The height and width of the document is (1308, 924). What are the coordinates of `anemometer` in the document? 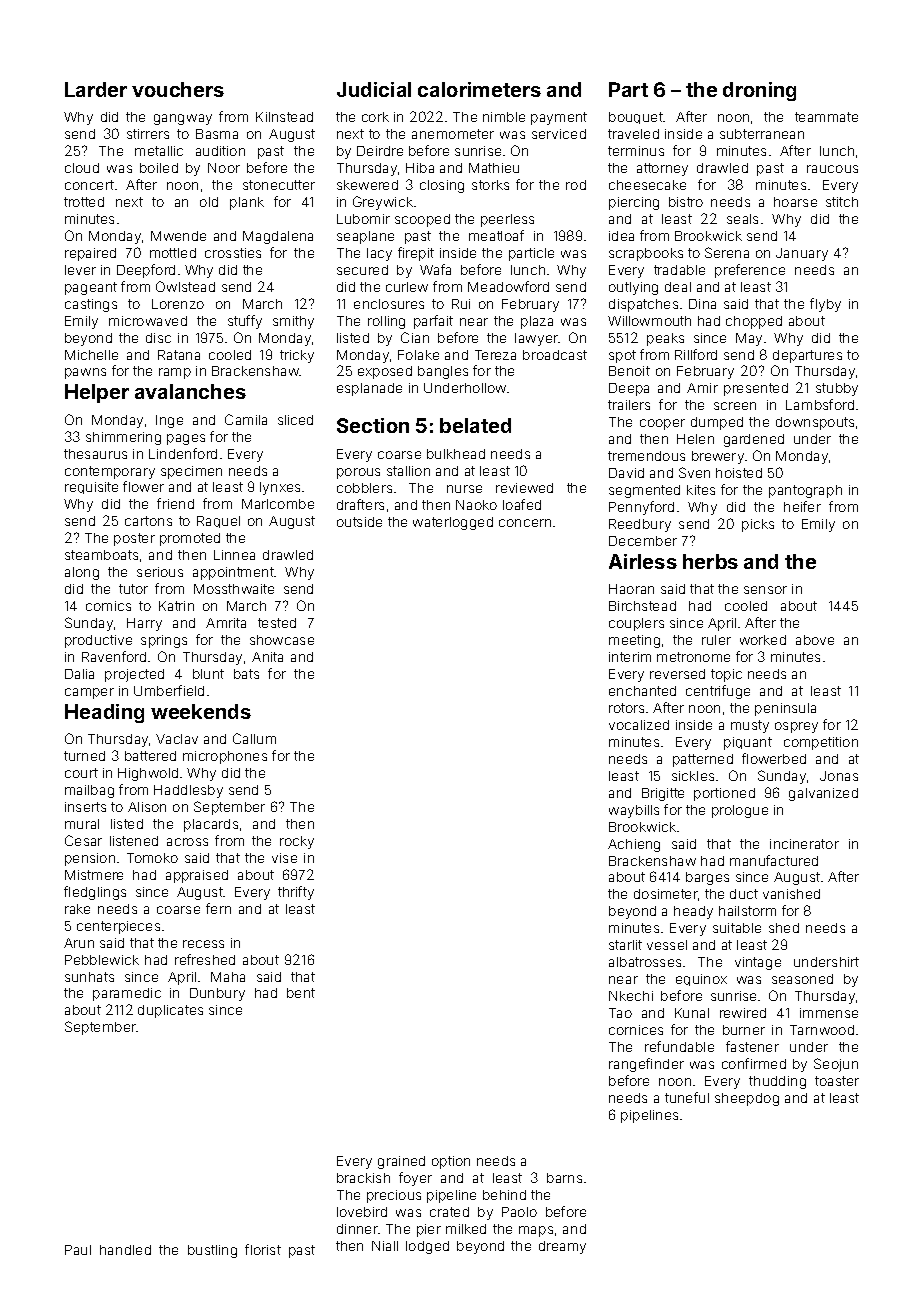 It's located at (453, 134).
